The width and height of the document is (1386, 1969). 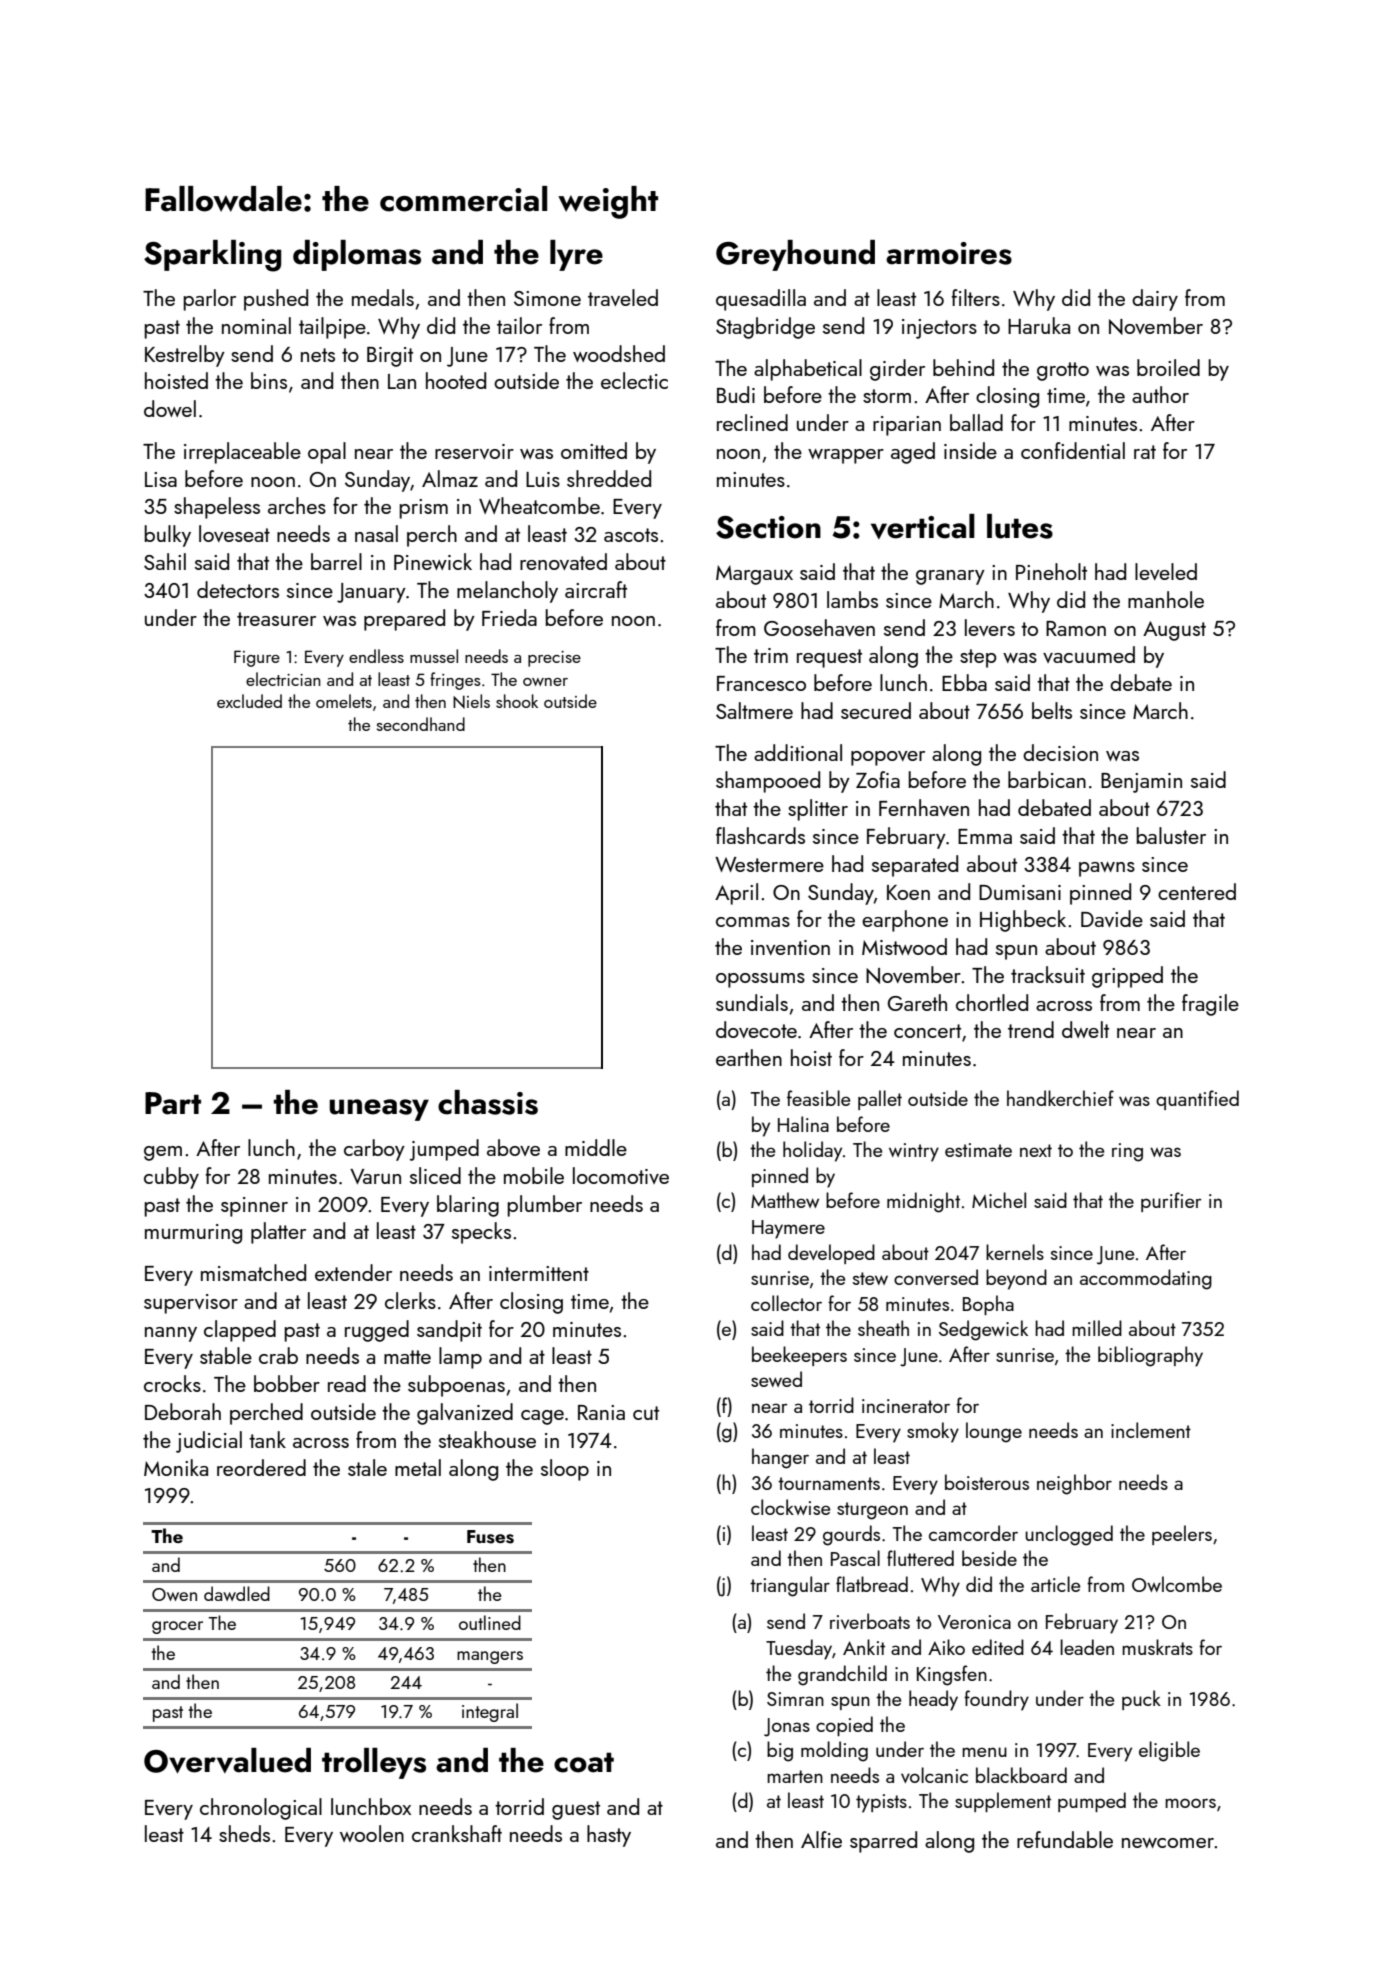 What do you see at coordinates (780, 1751) in the document?
I see `big` at bounding box center [780, 1751].
